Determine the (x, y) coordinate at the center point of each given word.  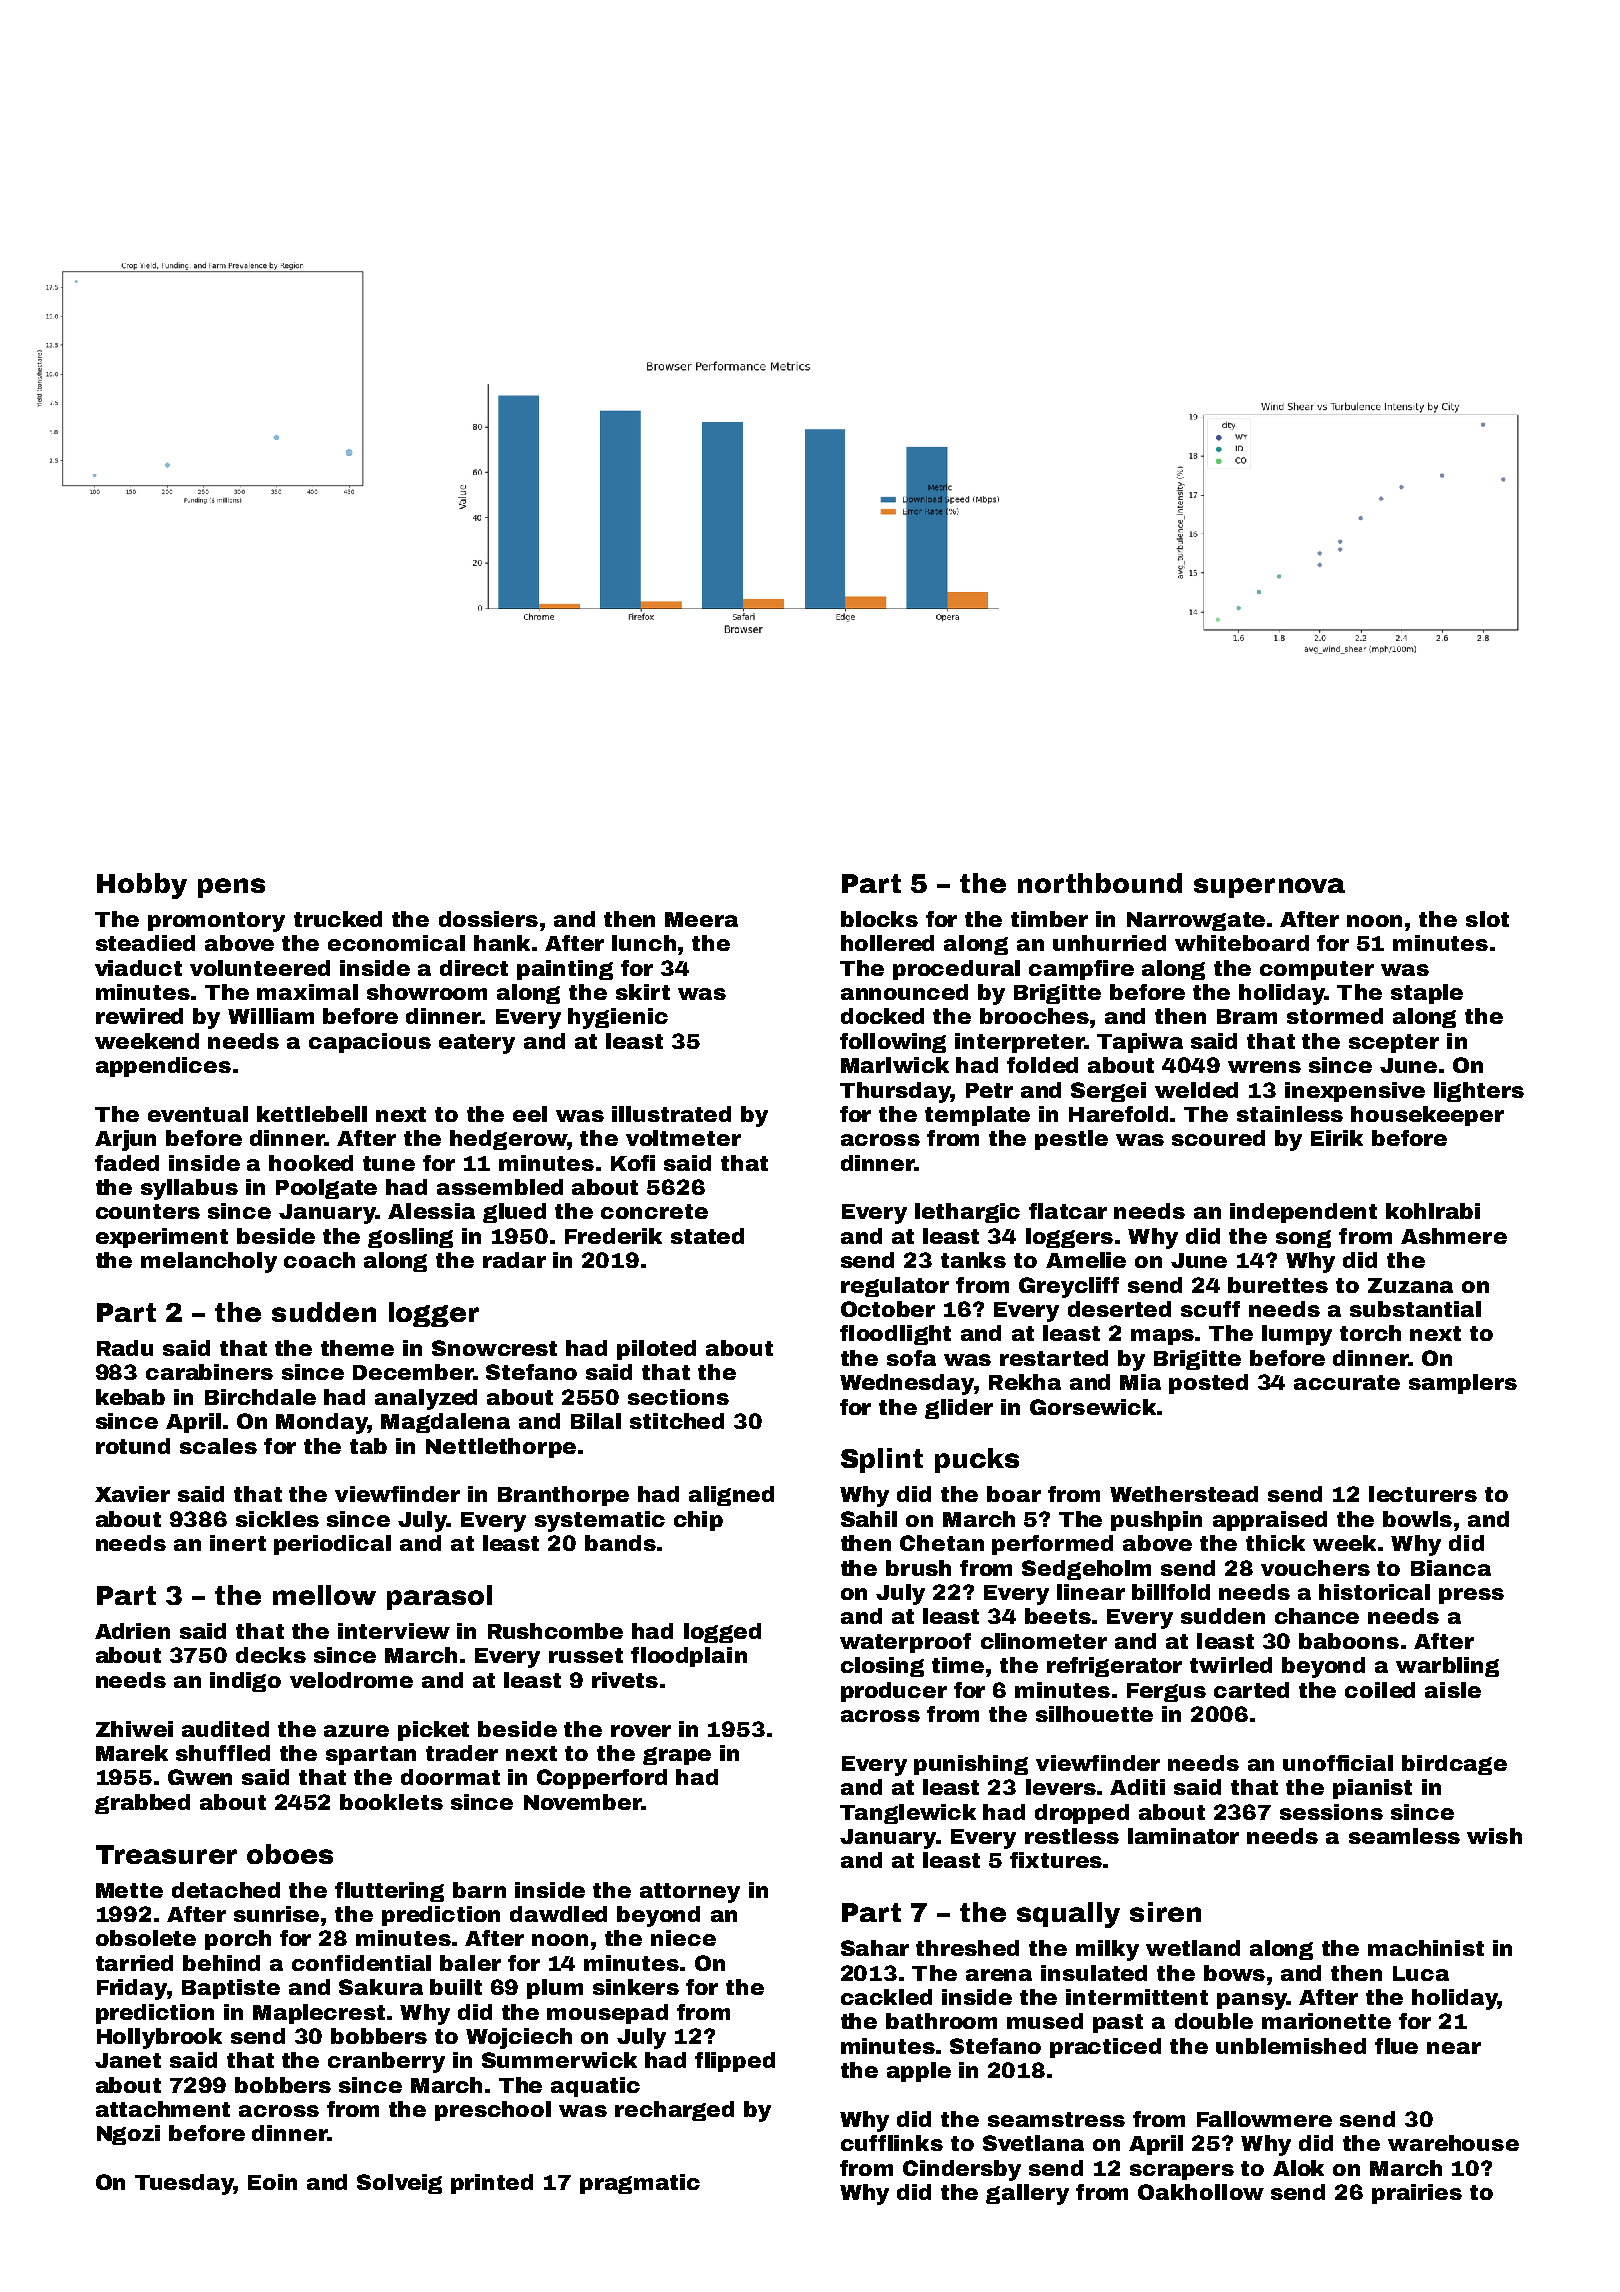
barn (479, 1890)
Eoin (272, 2182)
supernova (1269, 888)
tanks (973, 1260)
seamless (1404, 1836)
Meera (701, 919)
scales (218, 1446)
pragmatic (640, 2184)
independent (1303, 1213)
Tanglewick (908, 1814)
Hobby (142, 886)
